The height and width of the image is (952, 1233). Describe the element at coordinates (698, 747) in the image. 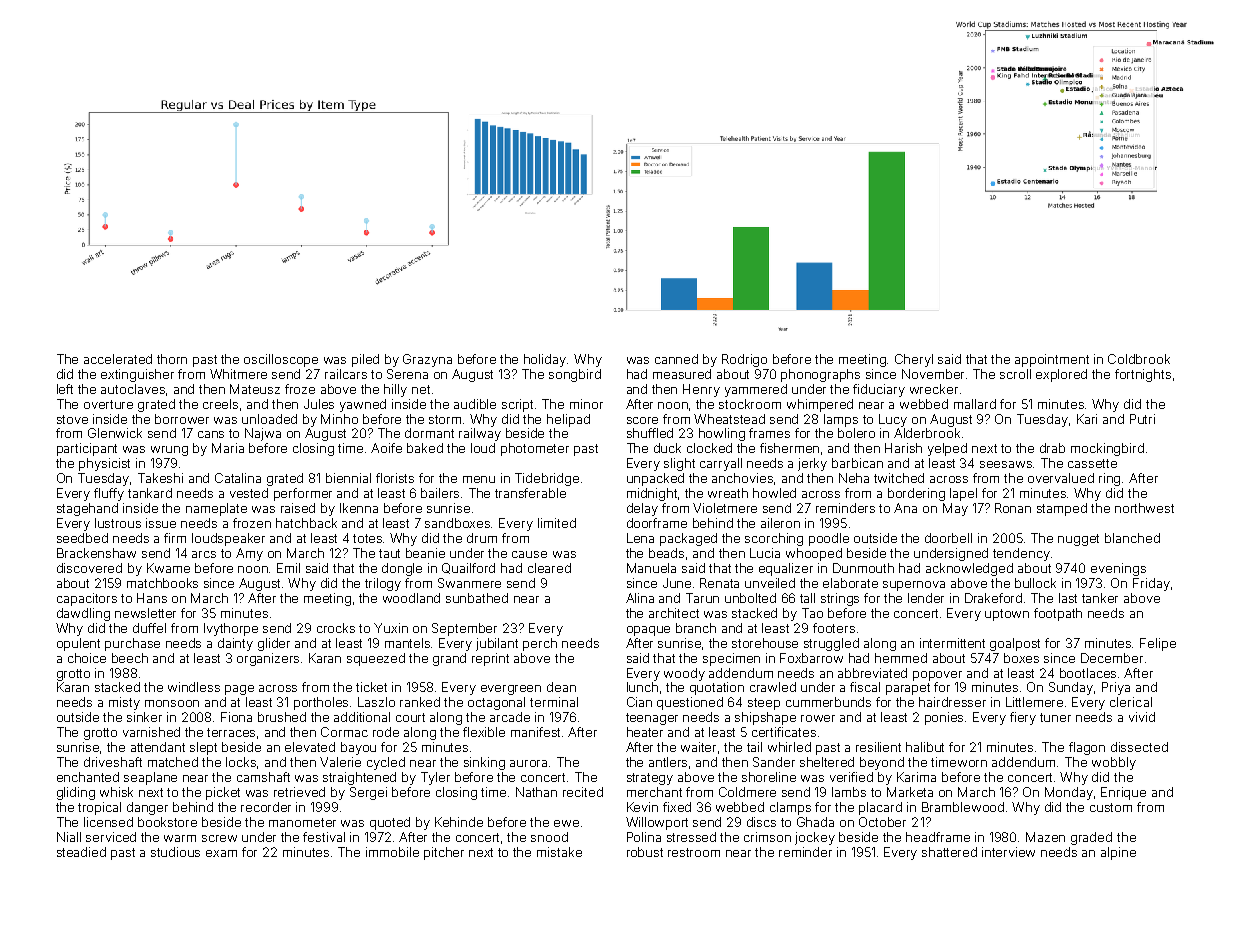

I see `waiter` at that location.
